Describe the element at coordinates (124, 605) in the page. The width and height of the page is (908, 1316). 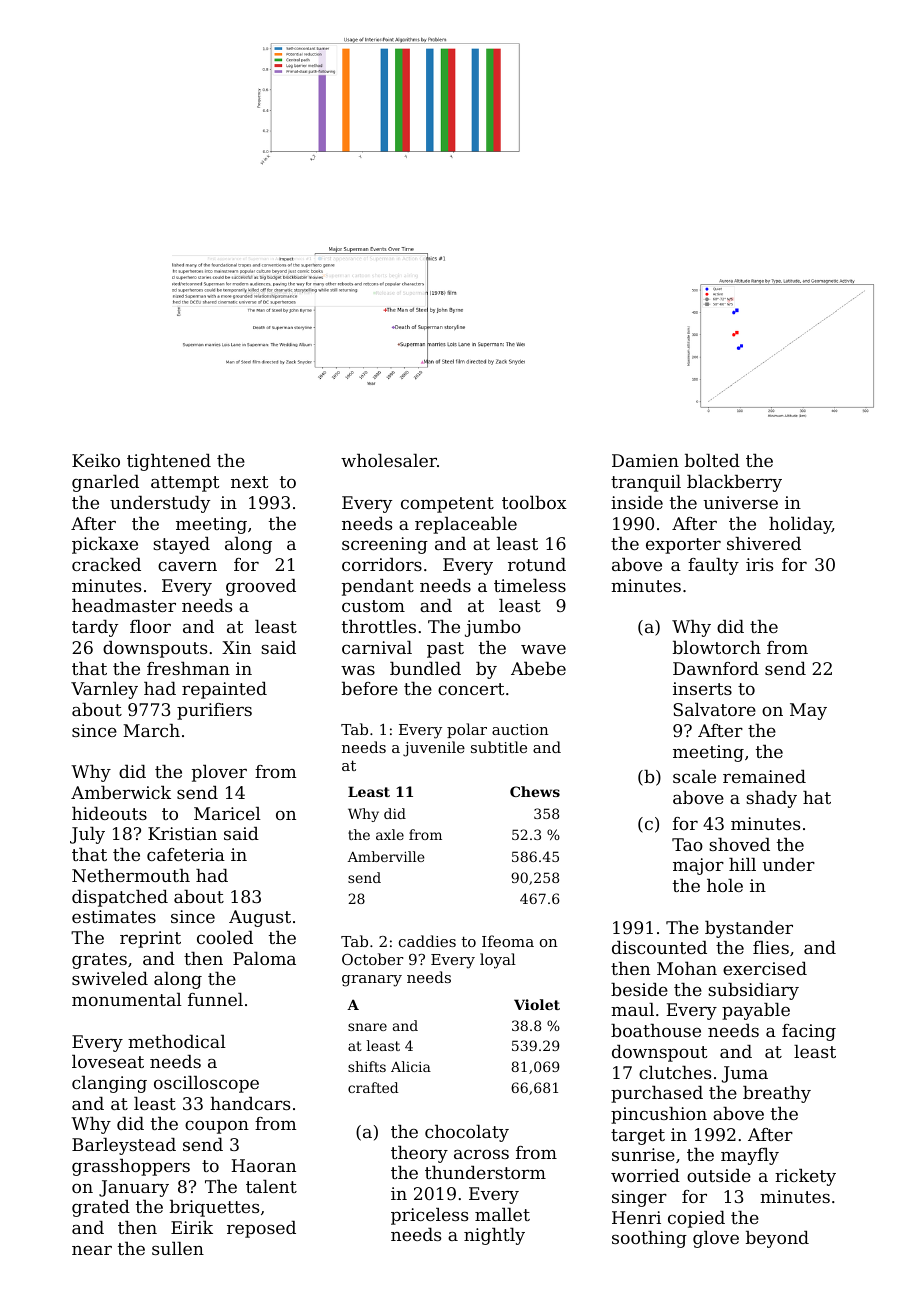
I see `headmaster` at that location.
